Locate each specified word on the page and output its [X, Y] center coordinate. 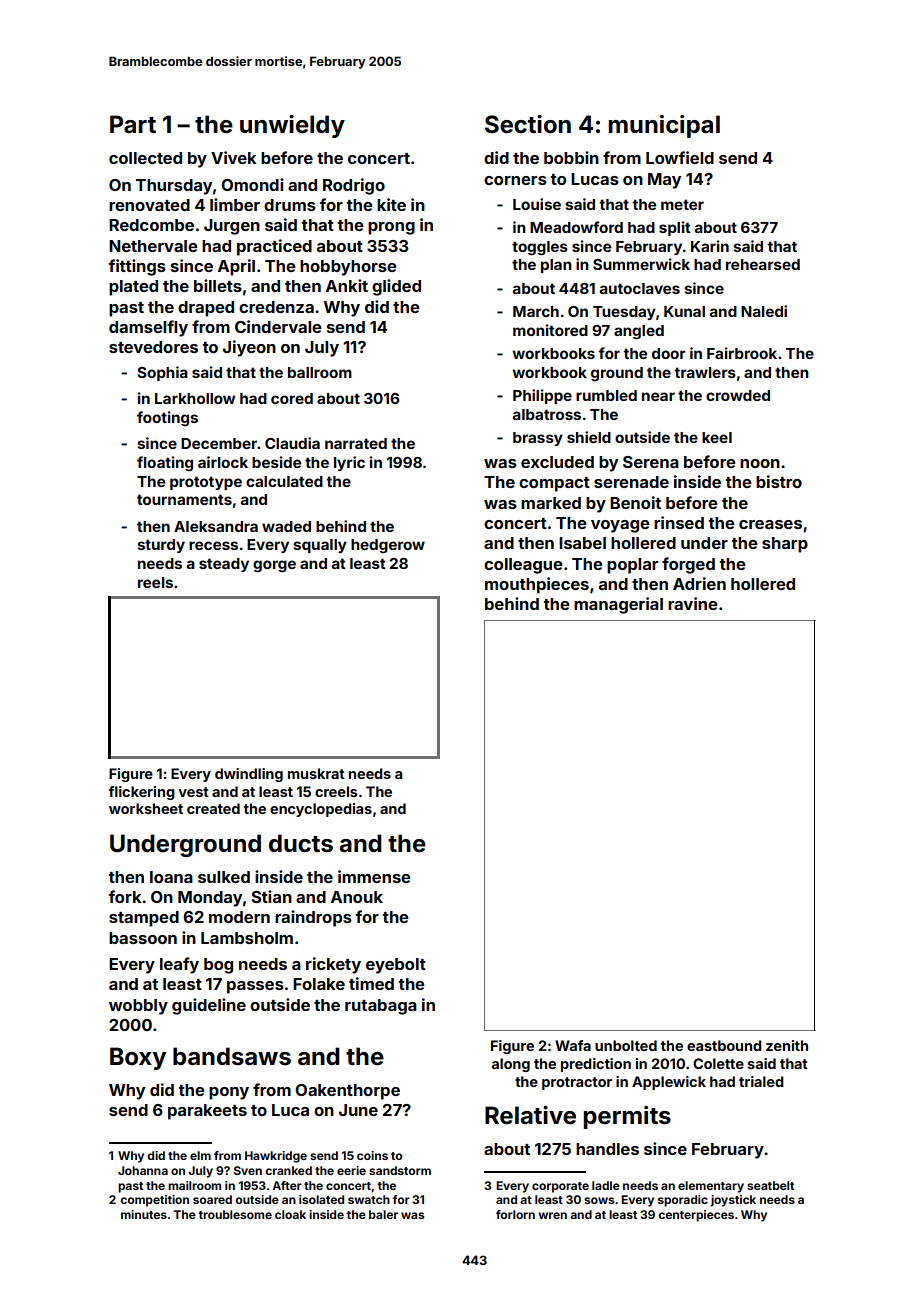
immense [374, 876]
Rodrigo [354, 186]
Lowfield [680, 157]
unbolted [626, 1045]
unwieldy [292, 126]
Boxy [138, 1058]
